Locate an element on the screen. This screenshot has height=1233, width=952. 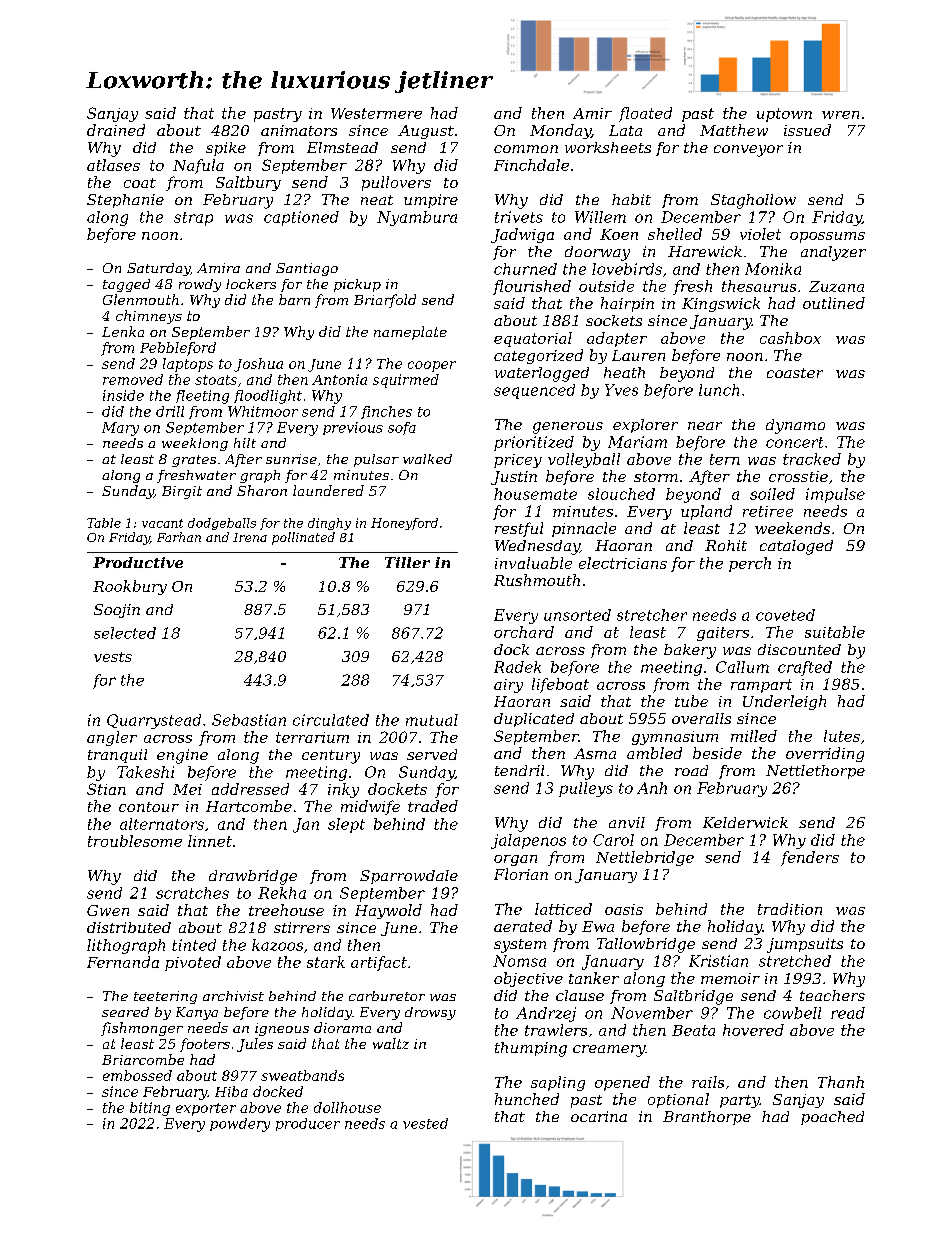
embossed is located at coordinates (137, 1075).
